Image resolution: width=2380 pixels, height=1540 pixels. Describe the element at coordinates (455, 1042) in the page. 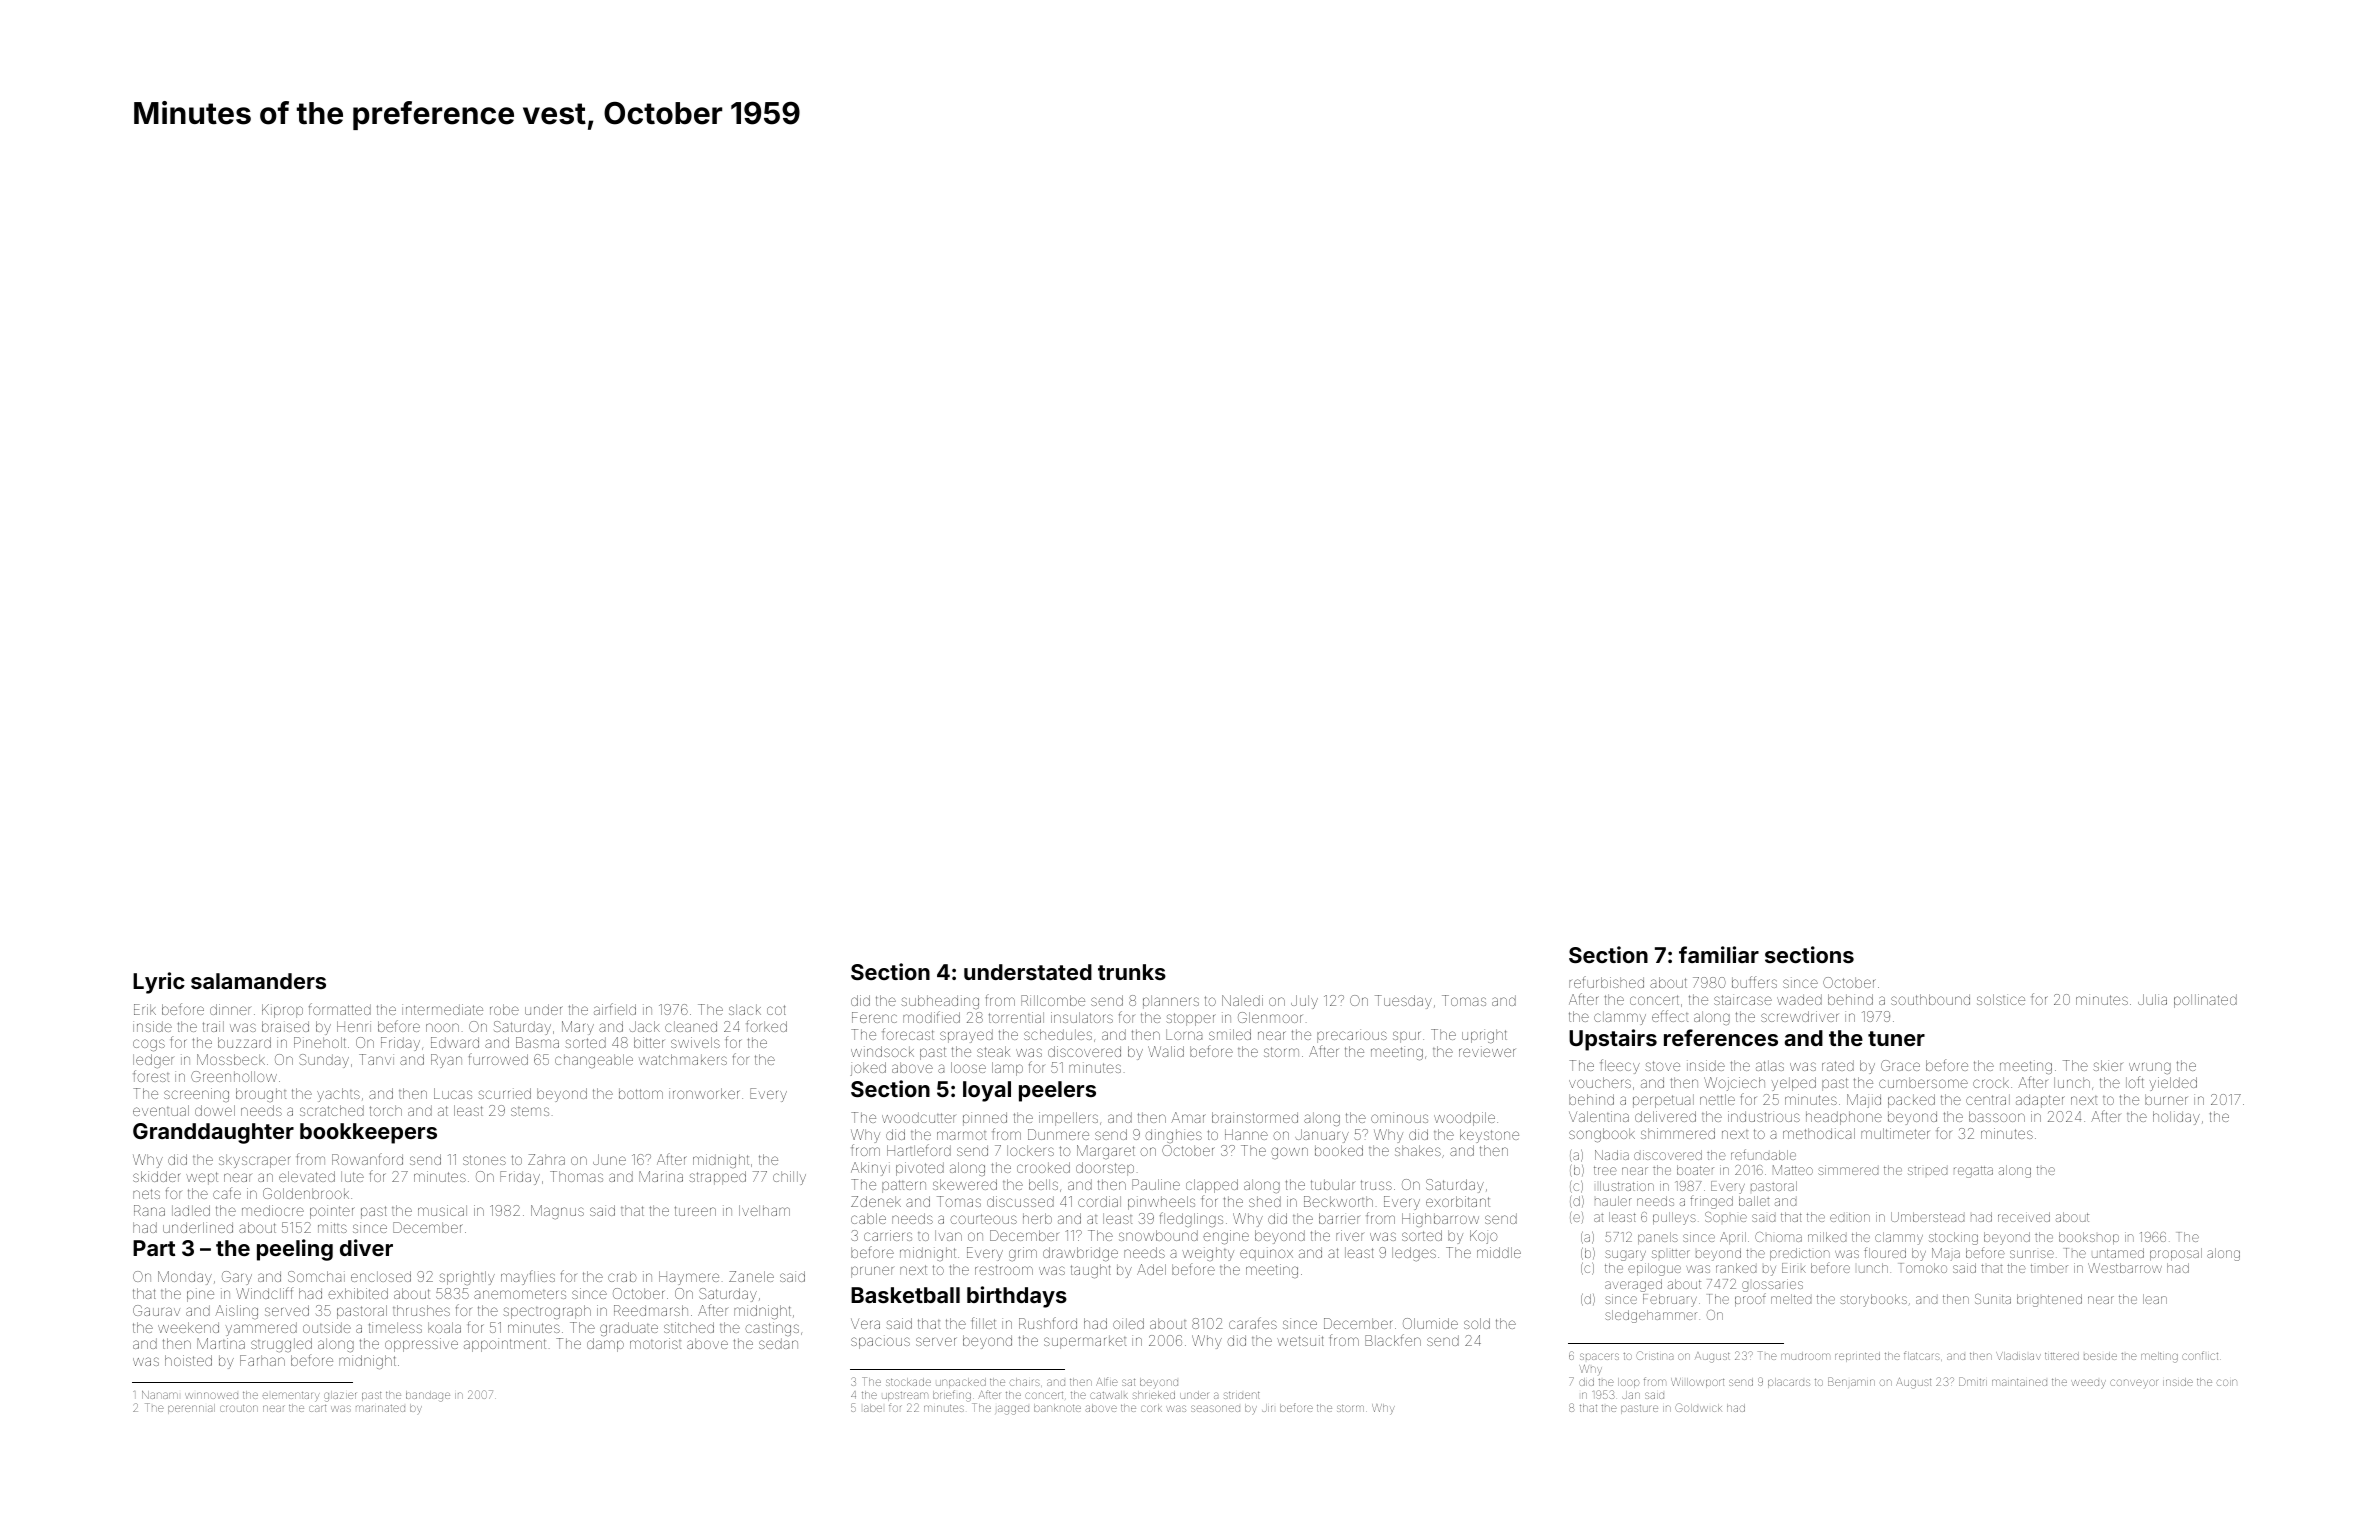

I see `Edward` at that location.
